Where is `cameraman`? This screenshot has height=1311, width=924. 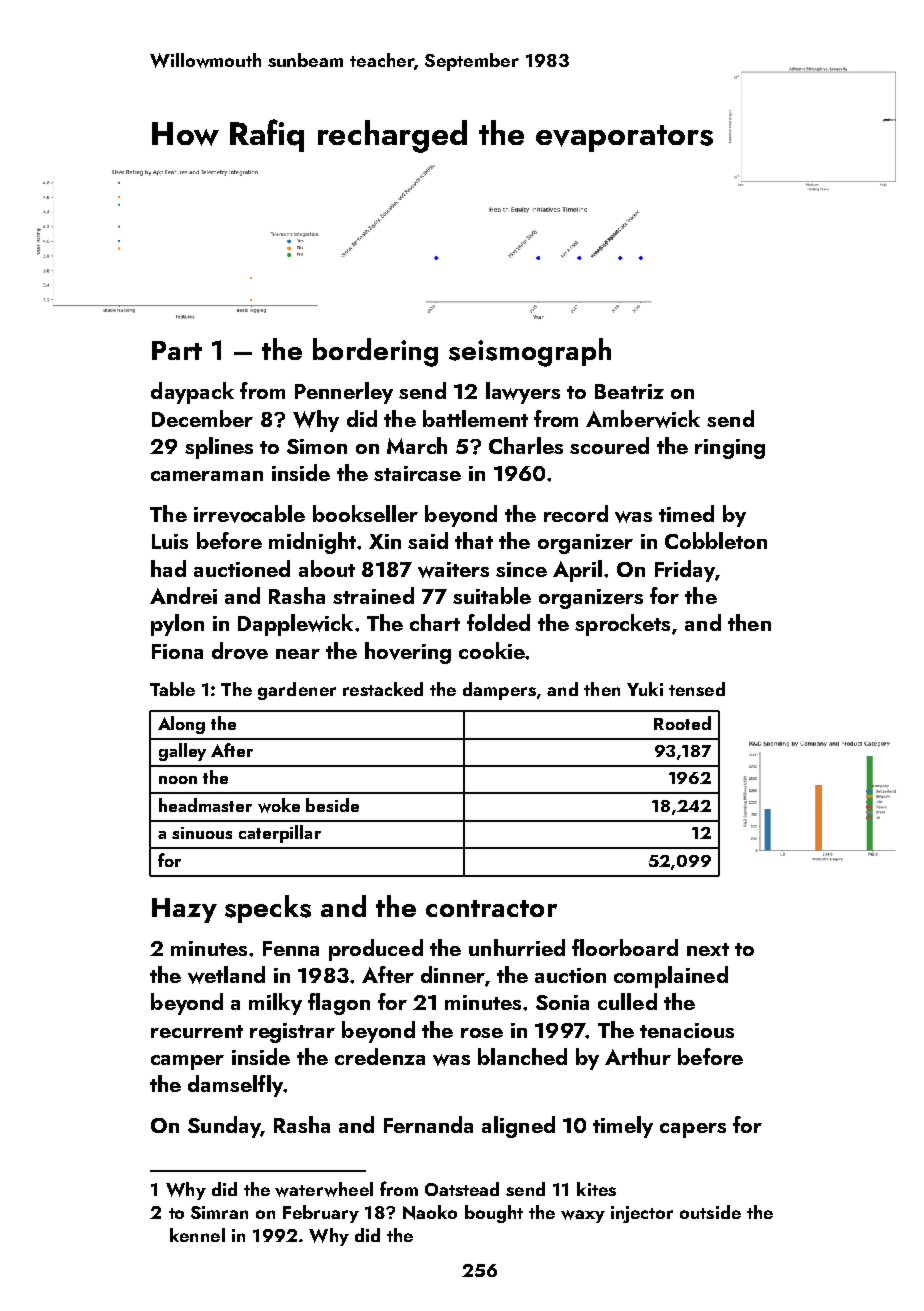 cameraman is located at coordinates (207, 476).
